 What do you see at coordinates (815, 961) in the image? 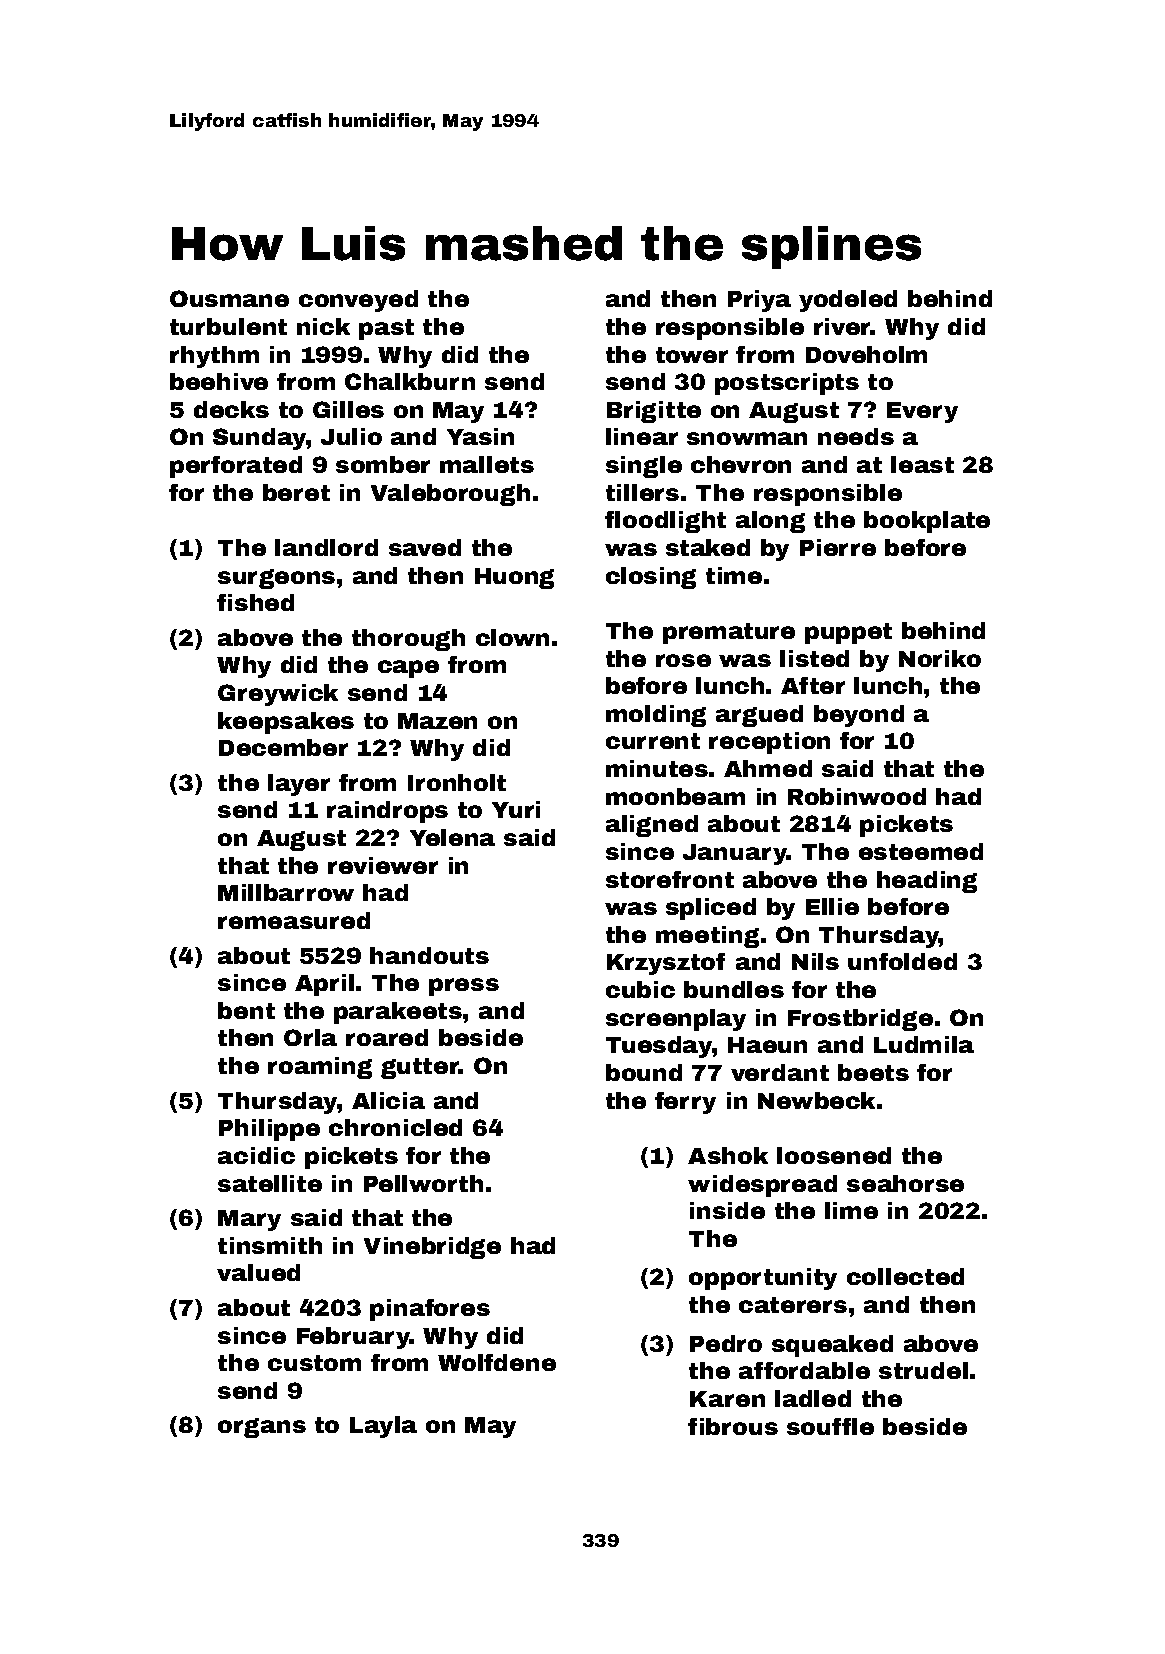
I see `Nils` at bounding box center [815, 961].
